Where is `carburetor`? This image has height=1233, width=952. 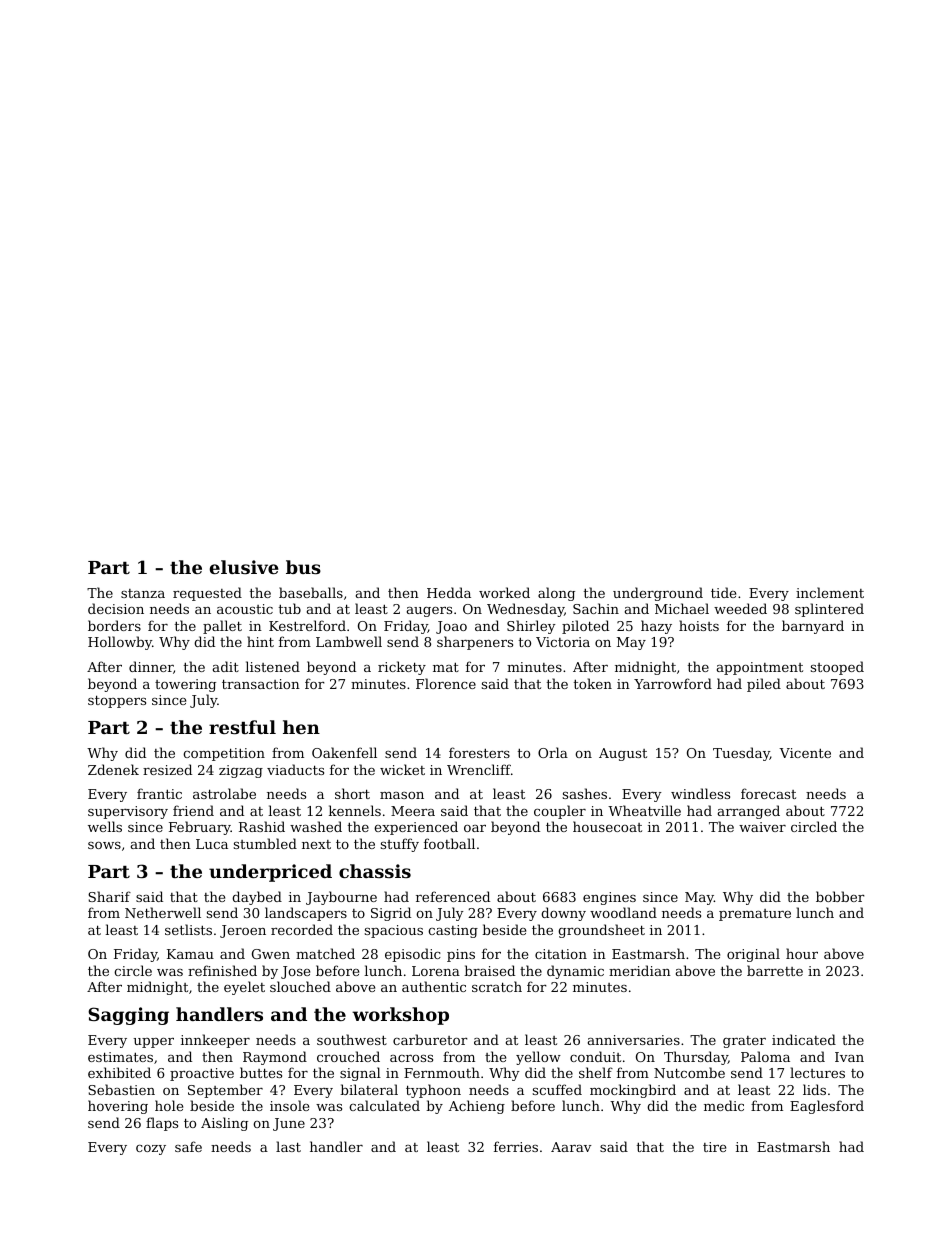
carburetor is located at coordinates (430, 1039).
